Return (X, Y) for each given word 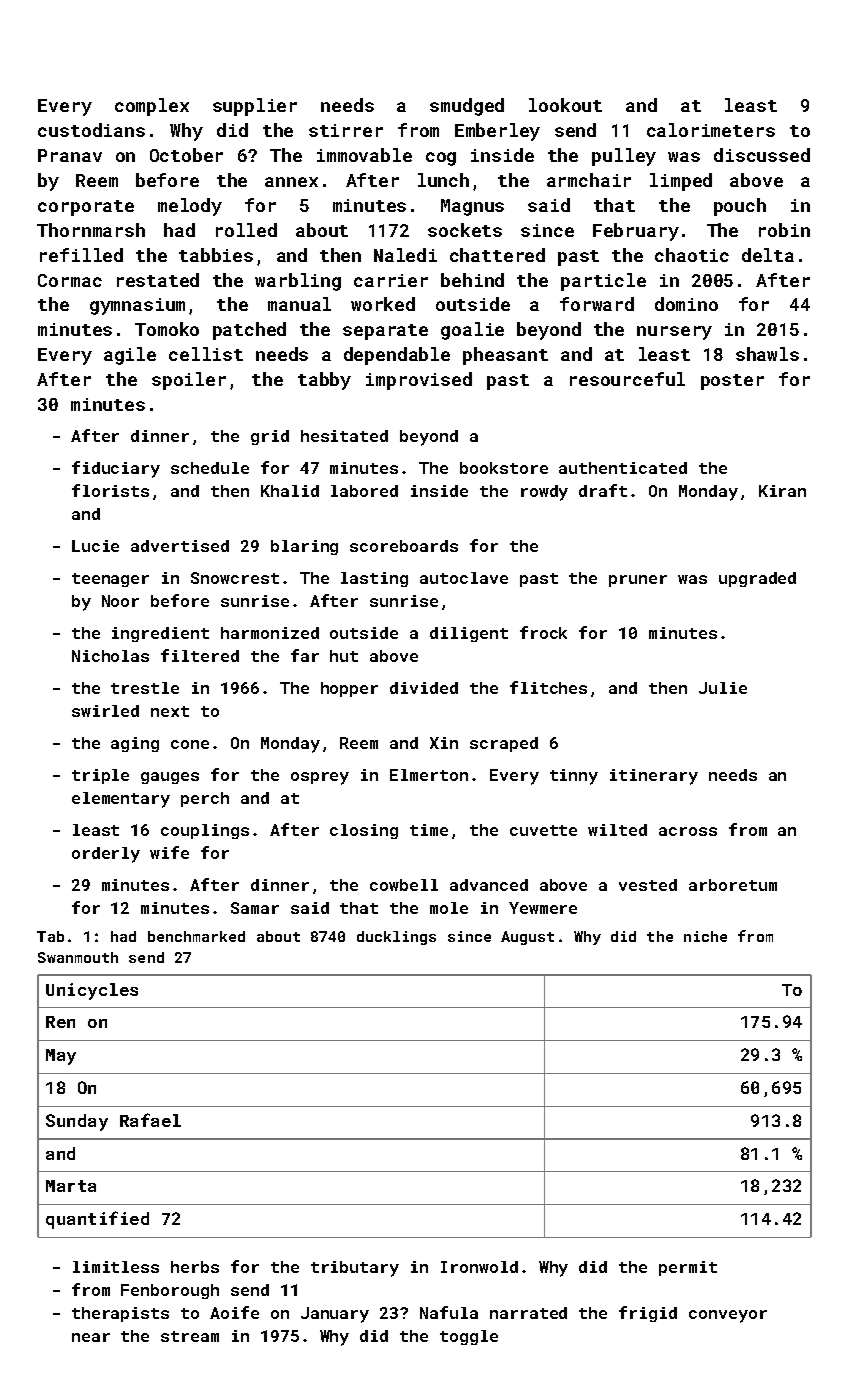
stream (190, 1336)
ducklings (396, 938)
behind (472, 280)
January (335, 1315)
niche (705, 936)
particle (603, 282)
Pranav (70, 155)
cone (190, 744)
